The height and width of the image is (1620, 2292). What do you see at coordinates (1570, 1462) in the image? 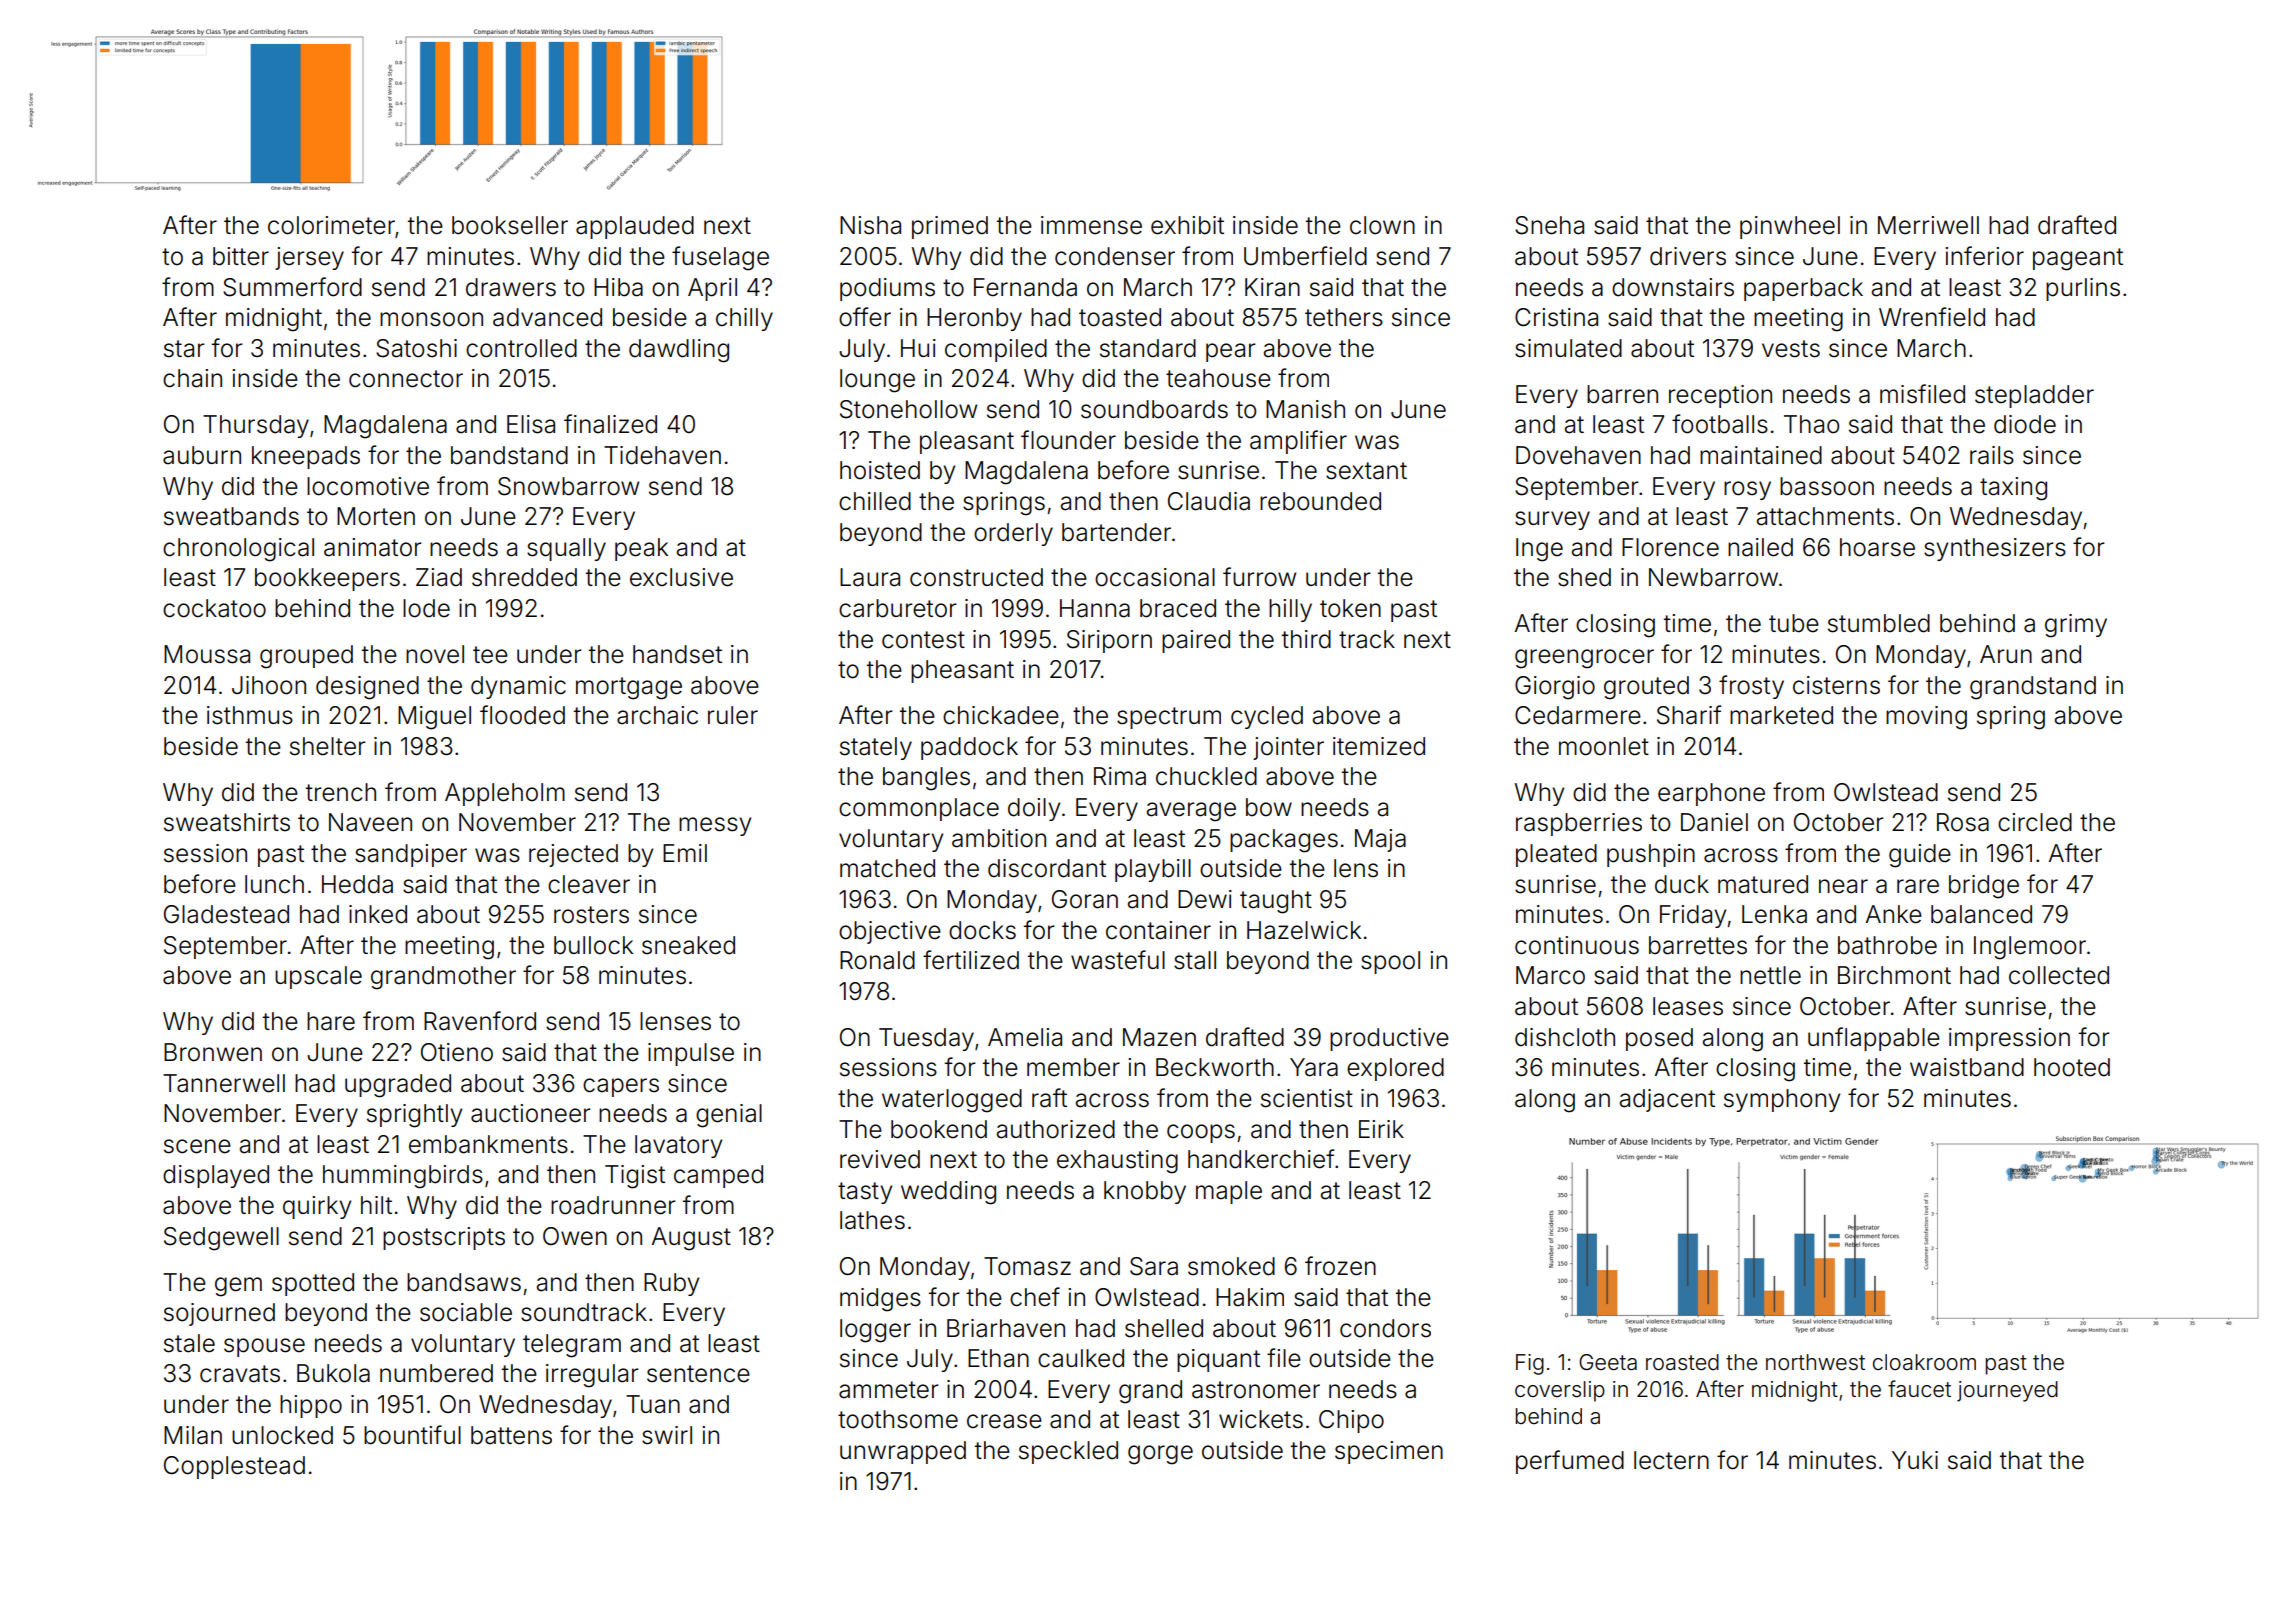
I see `perfumed` at bounding box center [1570, 1462].
